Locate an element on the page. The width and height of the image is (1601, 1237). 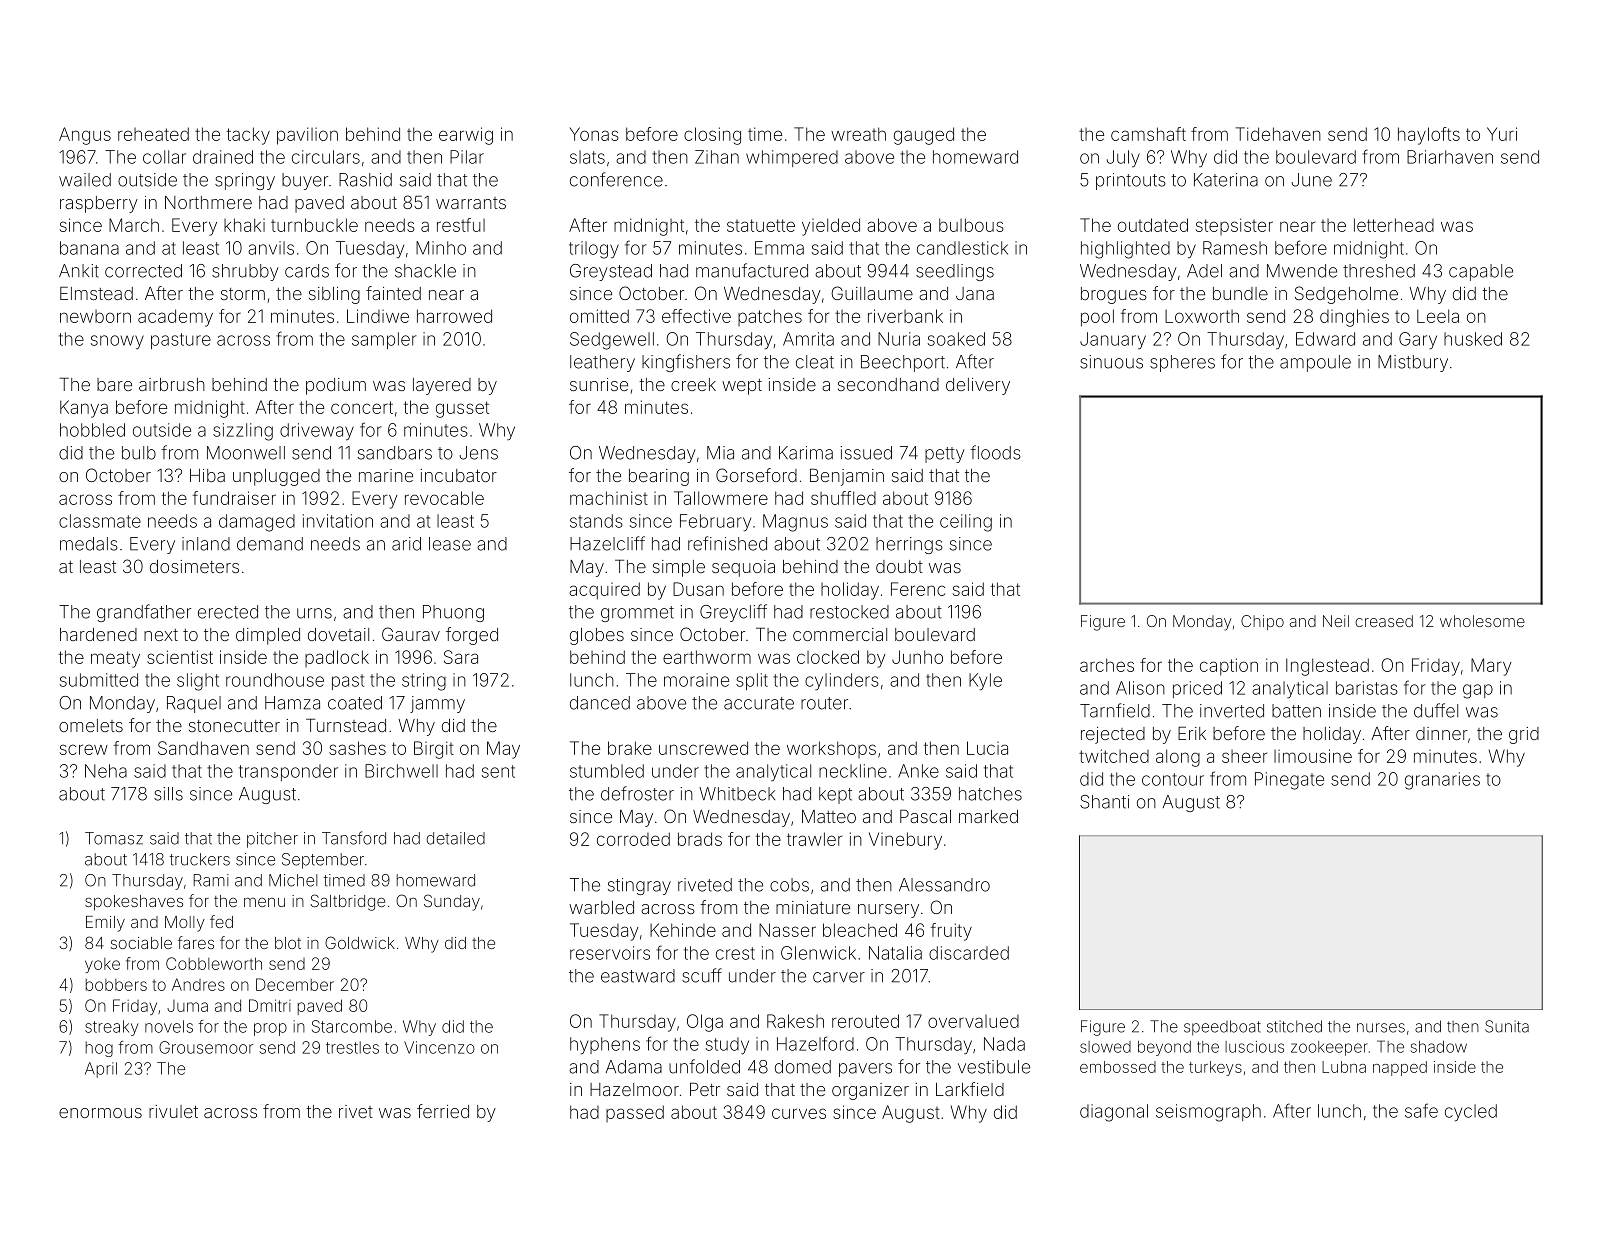
Northmere is located at coordinates (208, 202).
